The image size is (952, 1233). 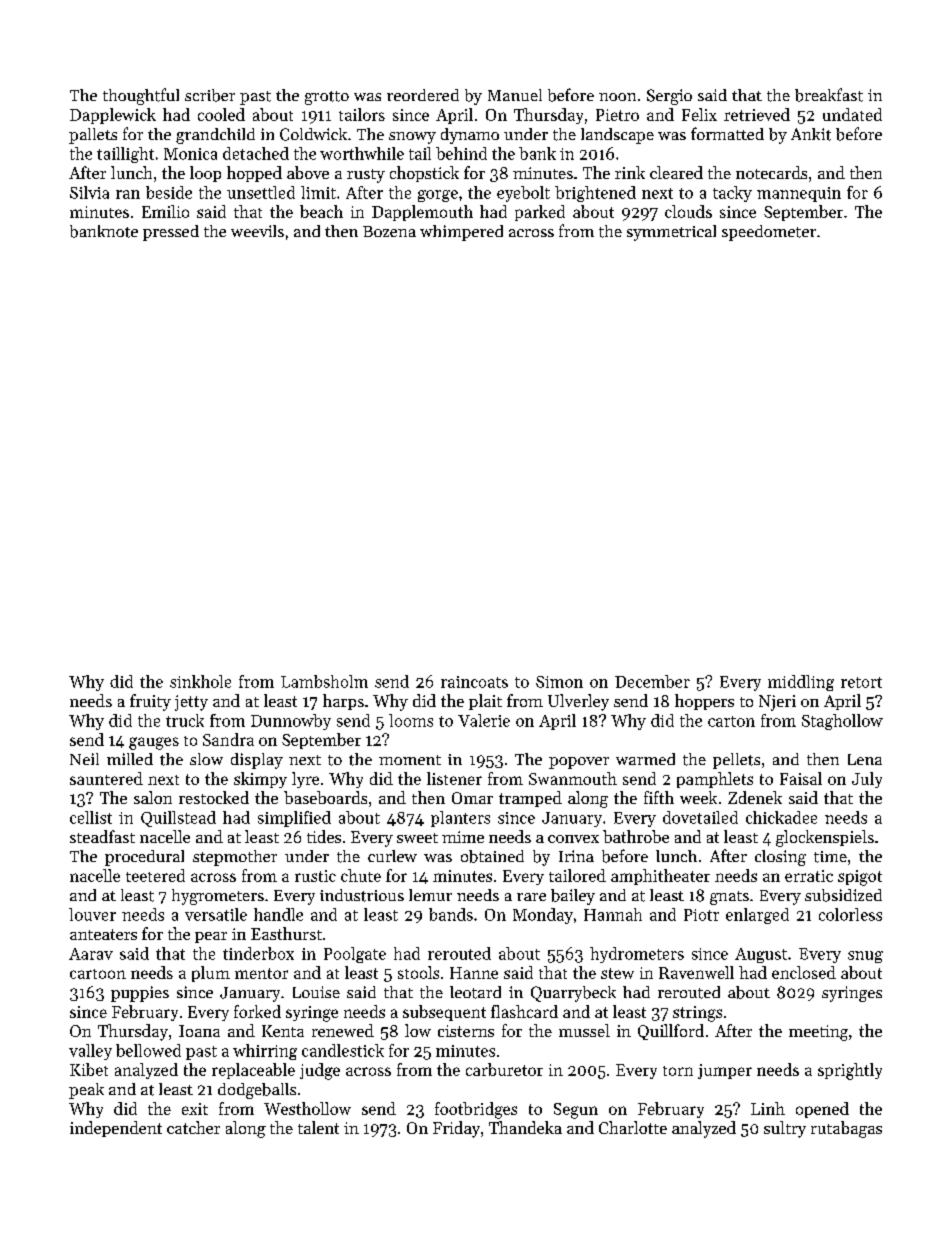 I want to click on cisterns, so click(x=466, y=1031).
